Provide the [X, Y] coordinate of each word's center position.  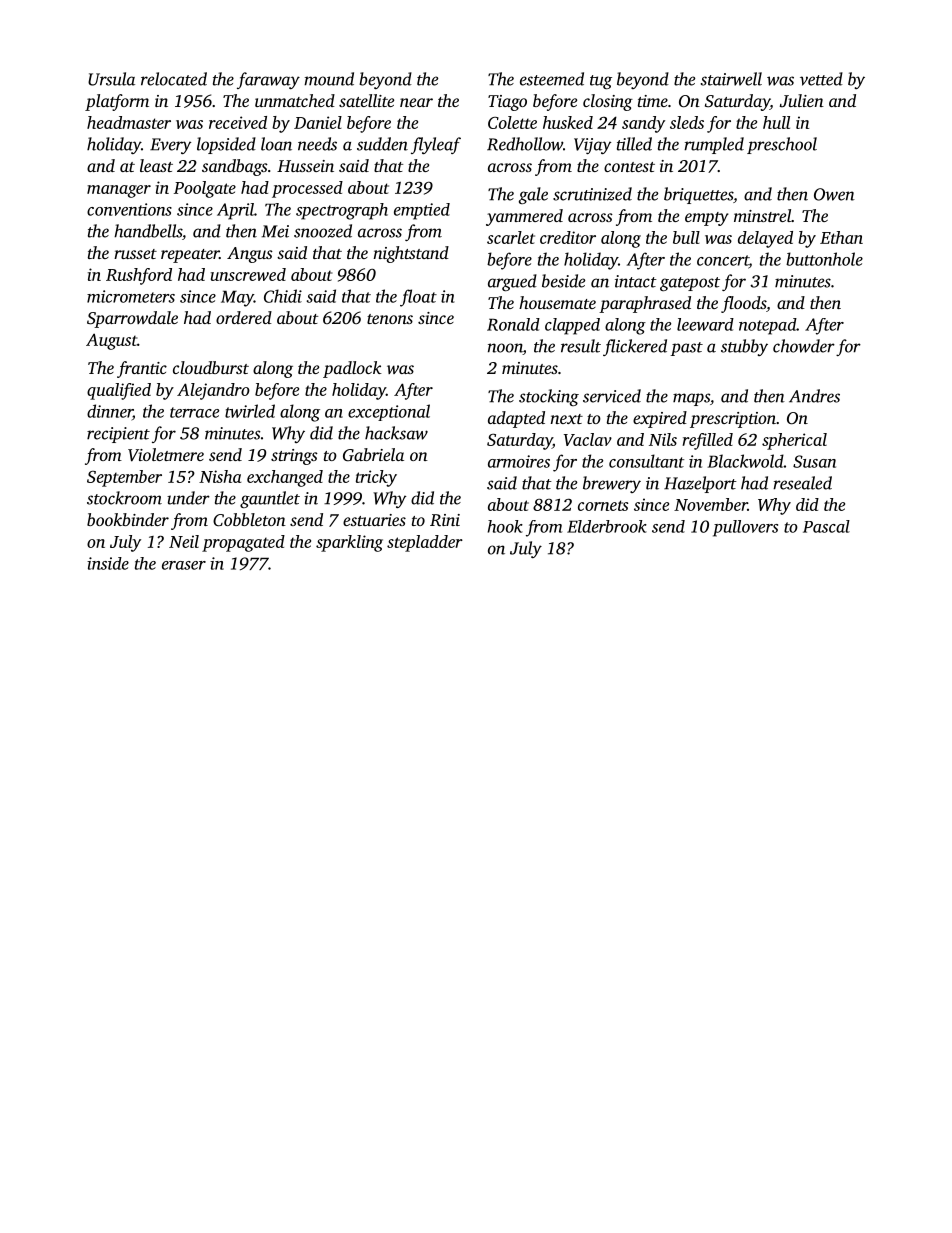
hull [776, 122]
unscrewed [248, 274]
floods [743, 304]
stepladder [425, 543]
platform [117, 102]
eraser [184, 565]
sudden [382, 144]
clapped [572, 326]
